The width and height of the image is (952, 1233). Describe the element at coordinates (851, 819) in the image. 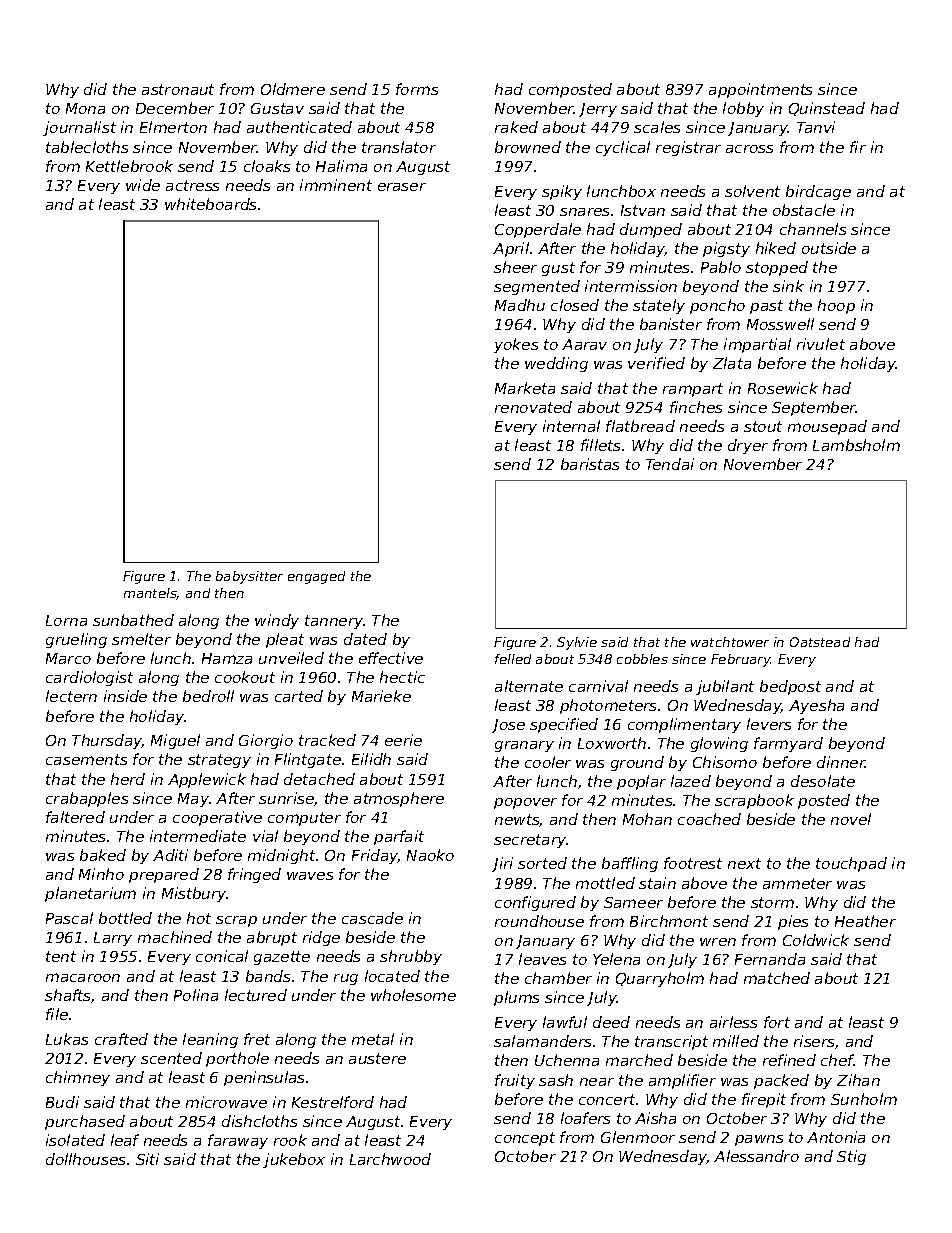

I see `novel` at that location.
